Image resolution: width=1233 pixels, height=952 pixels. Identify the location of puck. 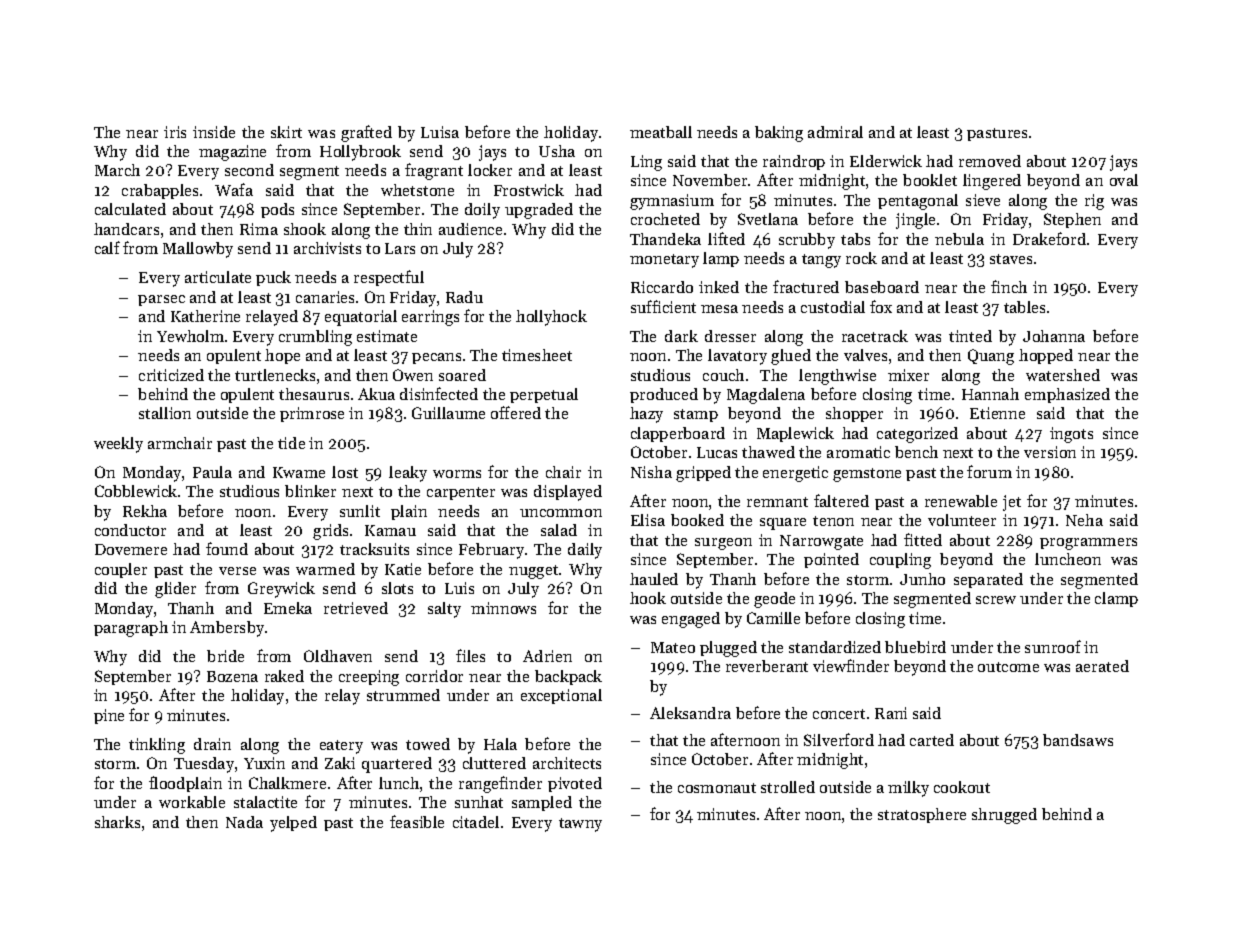
(273, 278).
